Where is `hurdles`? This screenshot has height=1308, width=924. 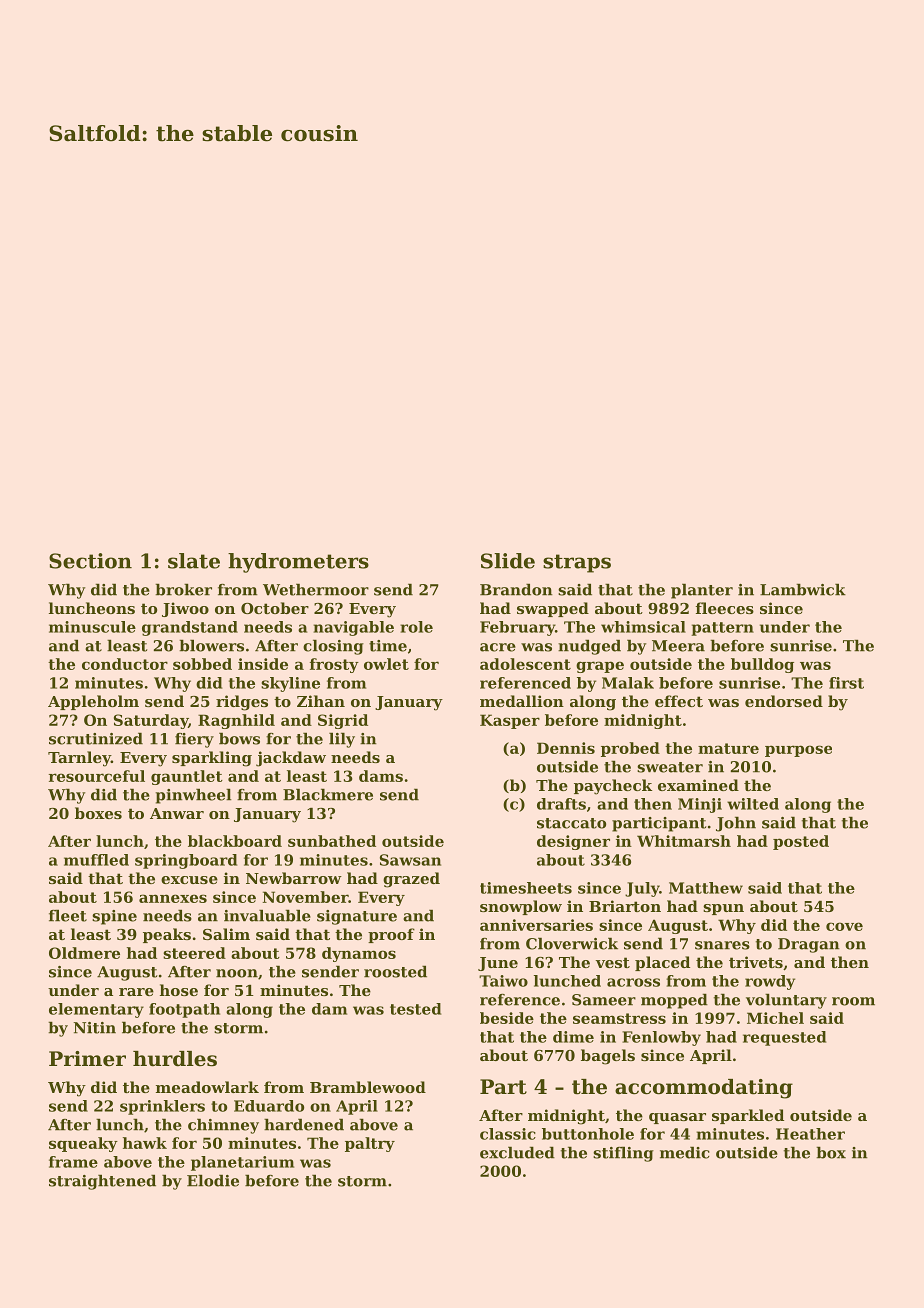 hurdles is located at coordinates (175, 1059).
